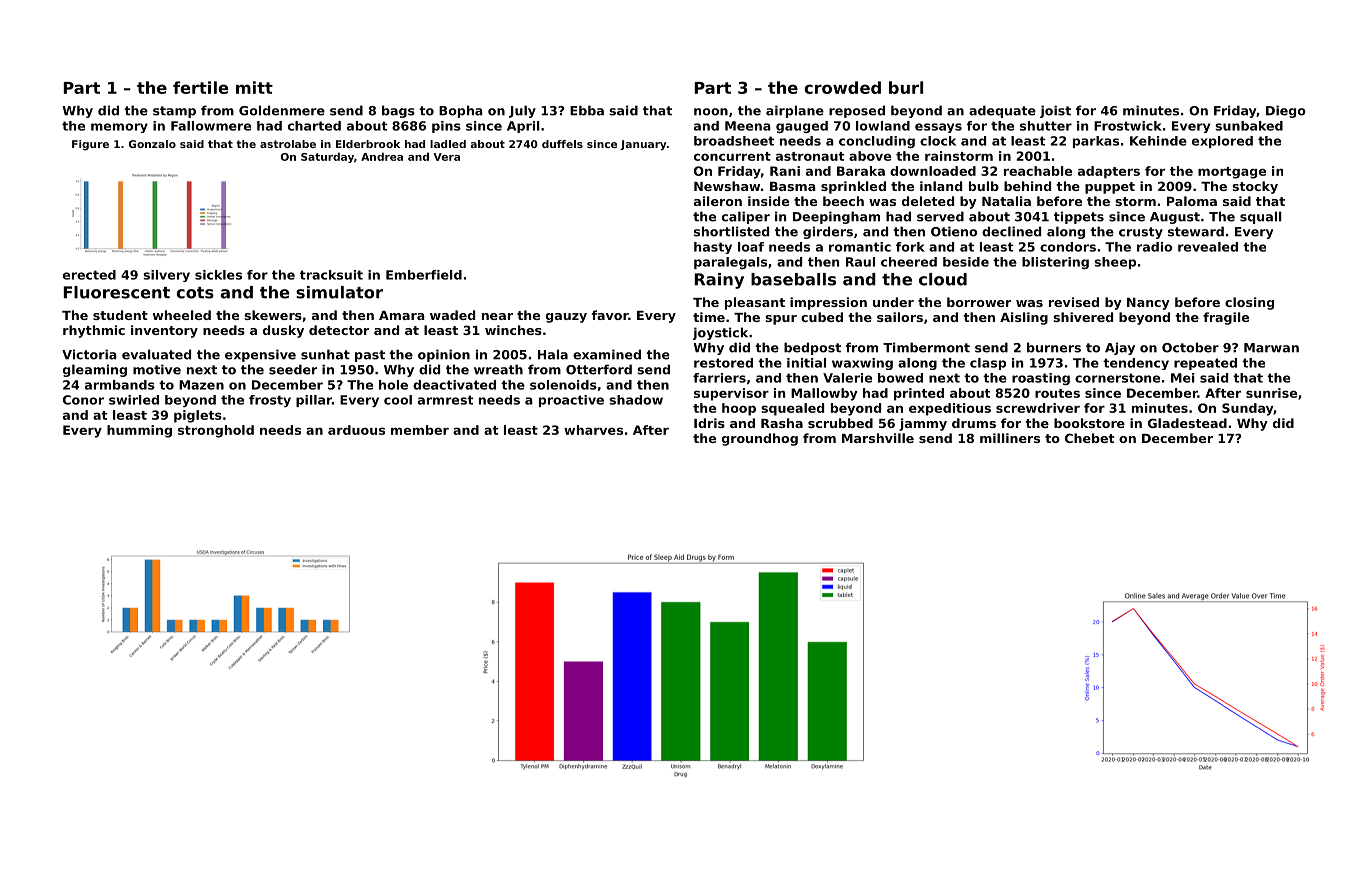 This screenshot has height=887, width=1372. I want to click on simulator, so click(339, 292).
